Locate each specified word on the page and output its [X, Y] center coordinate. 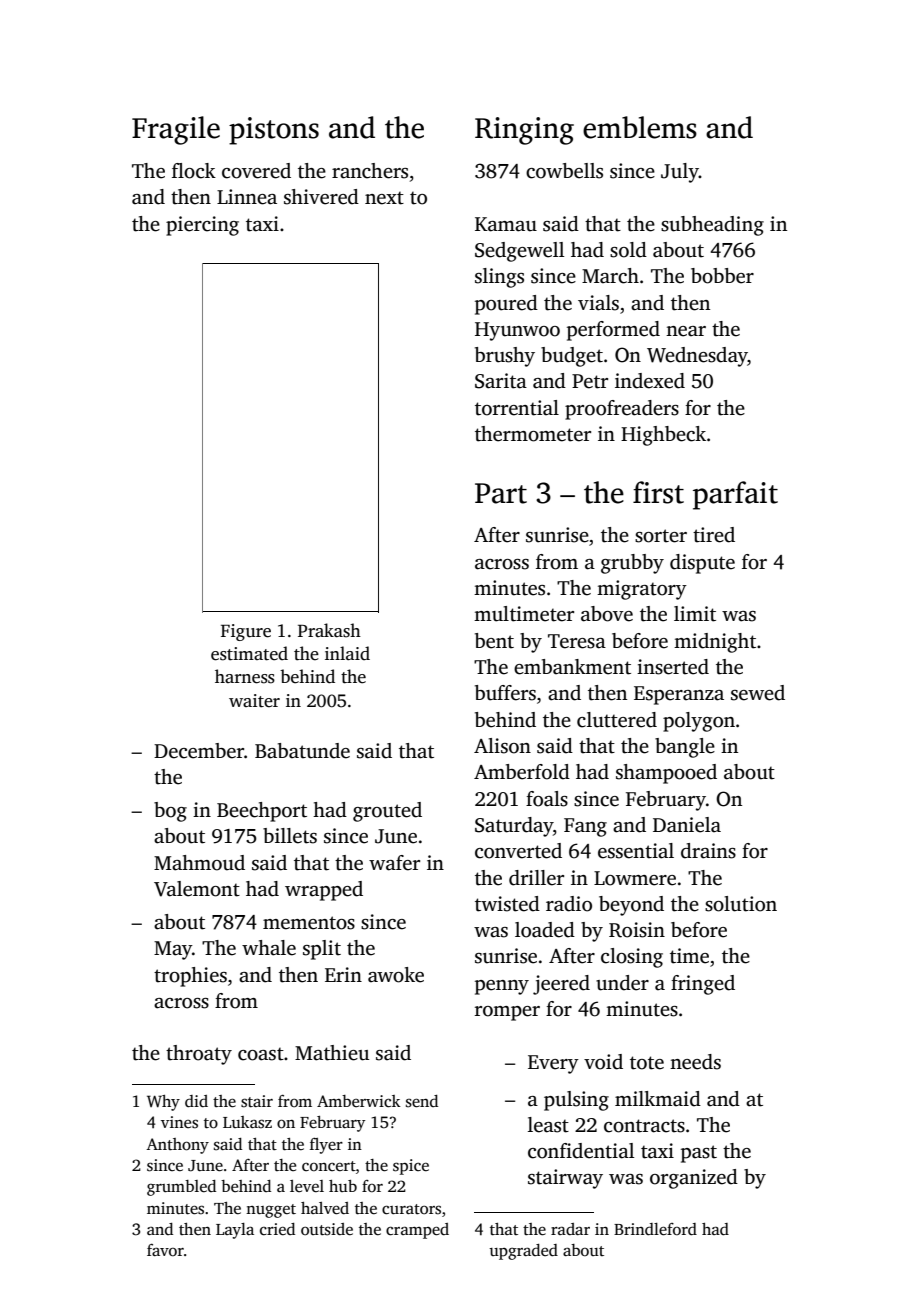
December [199, 751]
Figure [246, 632]
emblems [640, 127]
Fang [585, 827]
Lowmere [635, 878]
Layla [235, 1231]
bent [494, 641]
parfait [735, 495]
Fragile [176, 130]
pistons [274, 131]
